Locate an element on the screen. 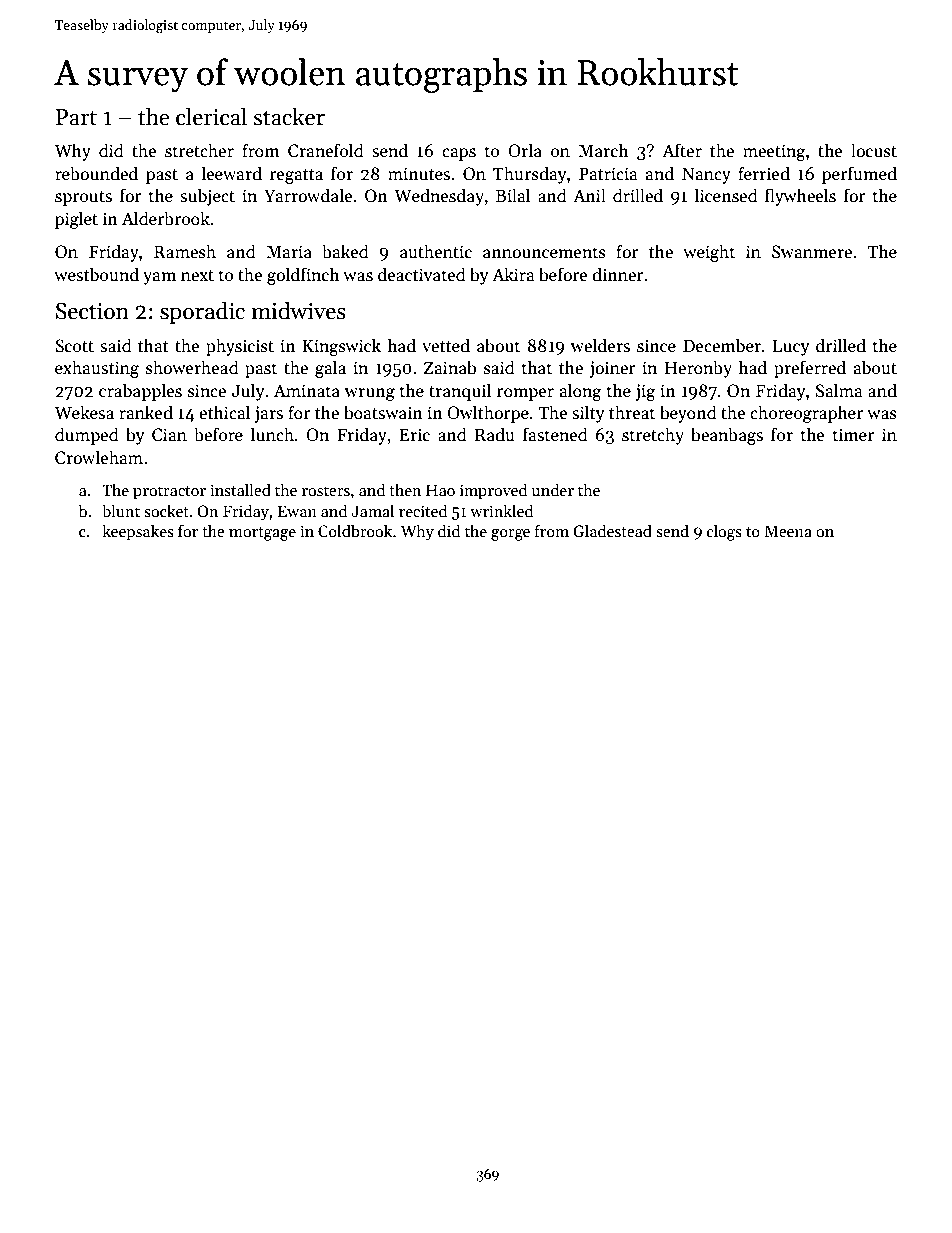  wrung is located at coordinates (370, 394).
